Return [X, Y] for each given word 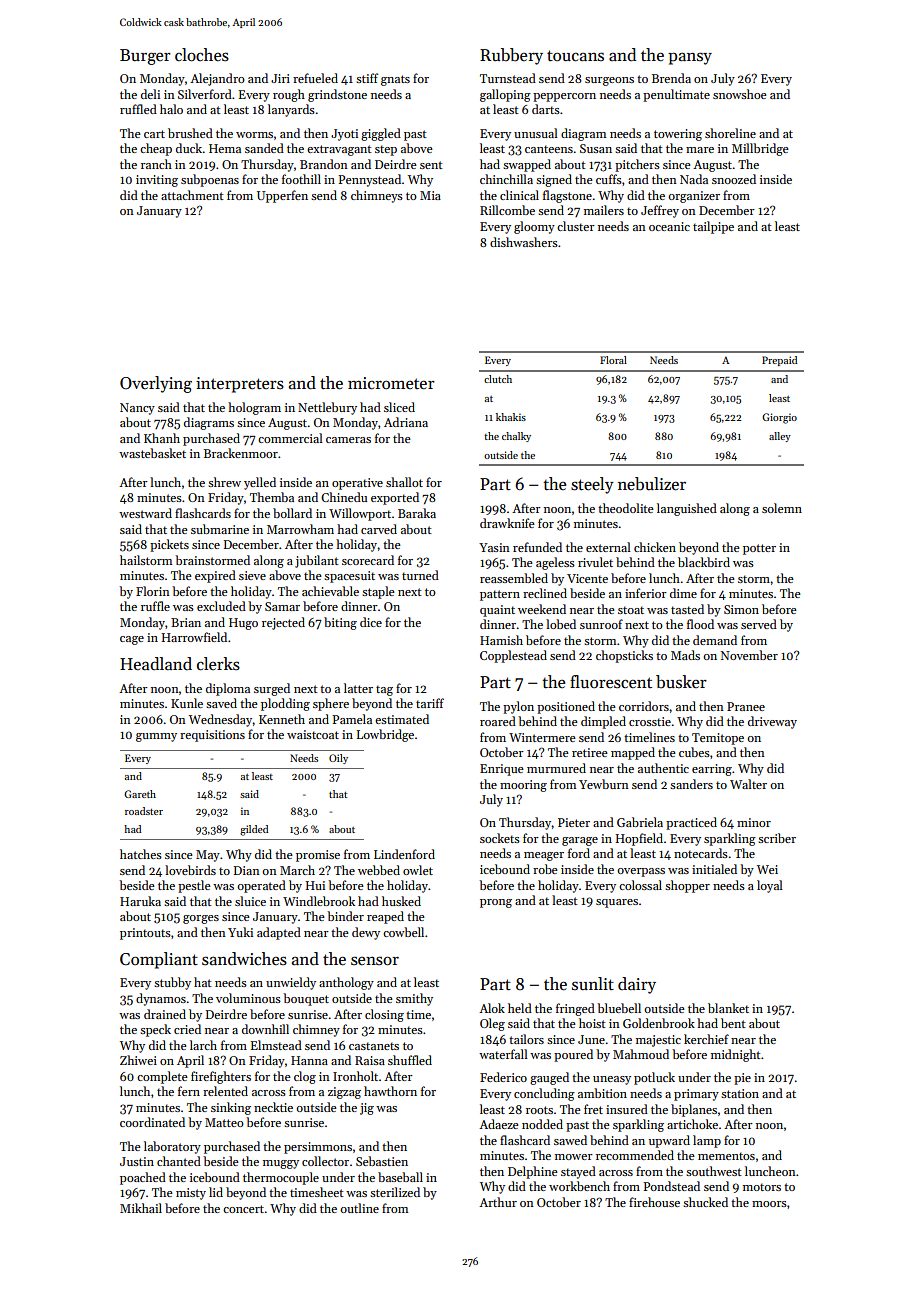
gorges [201, 919]
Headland [156, 664]
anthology [346, 983]
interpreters [240, 385]
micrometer [391, 383]
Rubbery [511, 56]
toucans [575, 56]
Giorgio [779, 418]
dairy [637, 985]
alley [780, 437]
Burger [145, 57]
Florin [153, 591]
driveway [772, 722]
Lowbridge [385, 735]
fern [189, 1091]
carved [379, 529]
